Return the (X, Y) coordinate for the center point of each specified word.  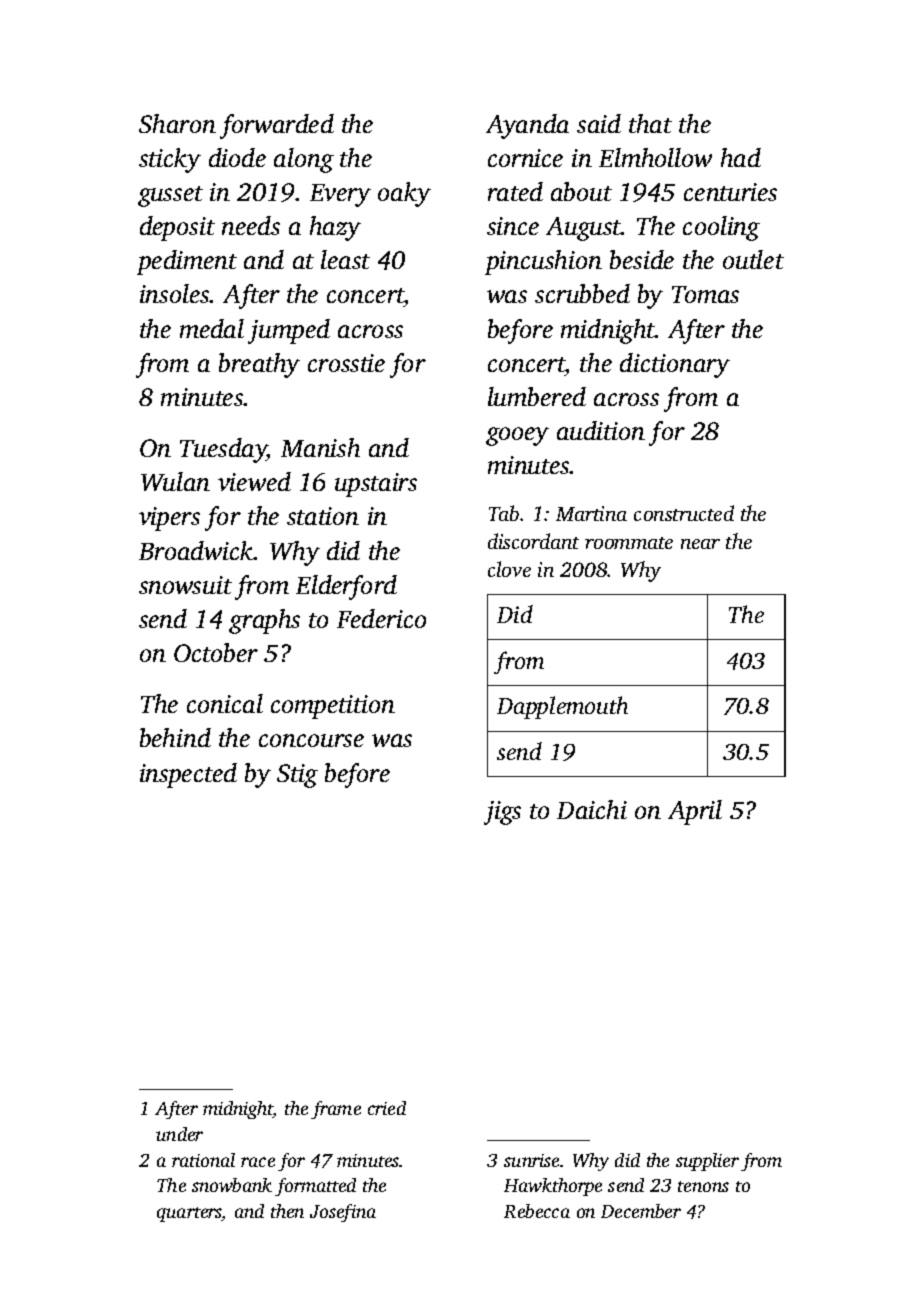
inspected (188, 775)
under (179, 1134)
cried (387, 1108)
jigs (502, 813)
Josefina (343, 1213)
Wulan (175, 481)
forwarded (277, 126)
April (695, 812)
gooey (517, 436)
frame (336, 1110)
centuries (730, 192)
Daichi (592, 809)
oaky (404, 194)
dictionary (675, 365)
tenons (703, 1186)
